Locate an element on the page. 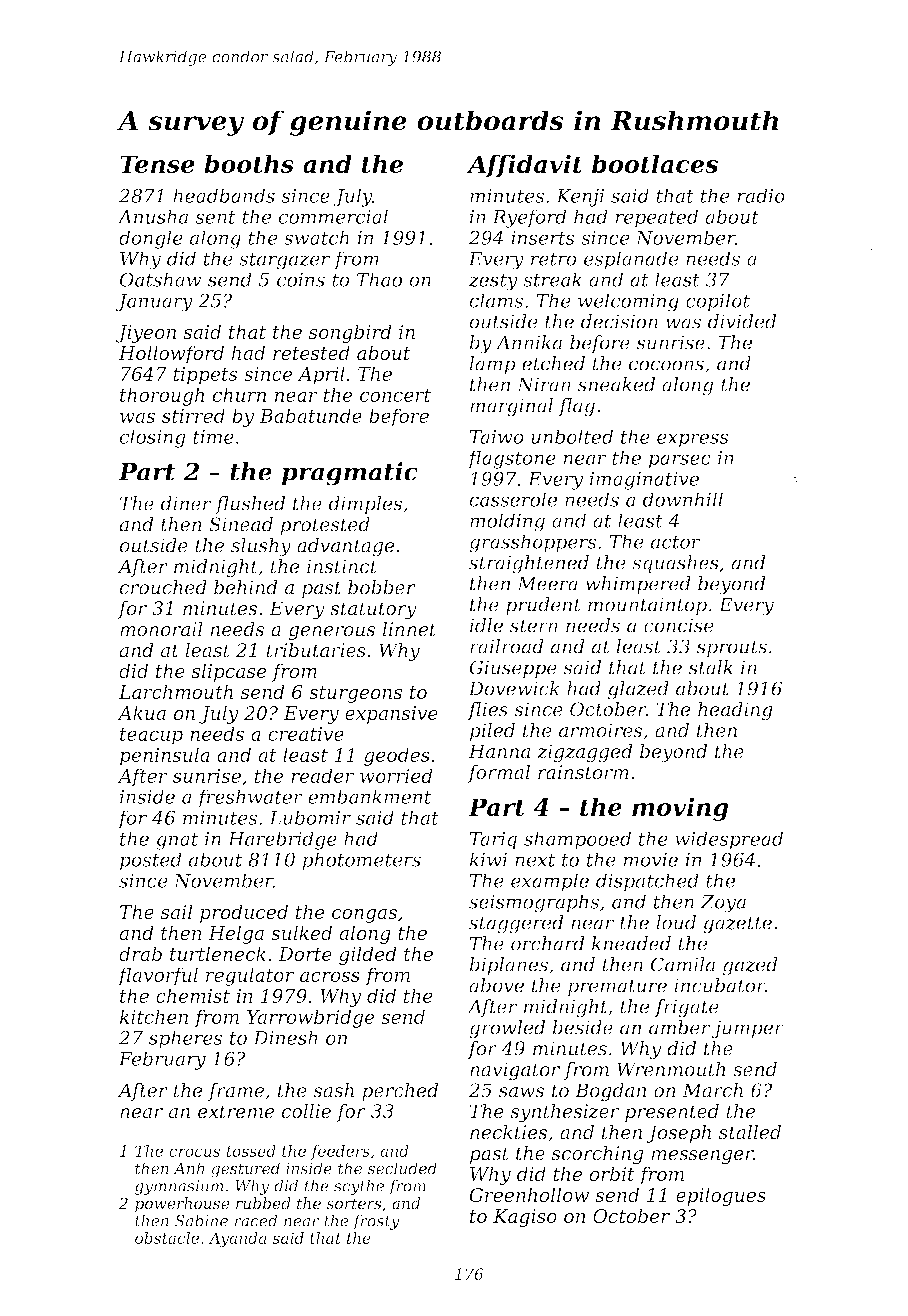 This image has height=1316, width=908. jumper is located at coordinates (748, 1029).
